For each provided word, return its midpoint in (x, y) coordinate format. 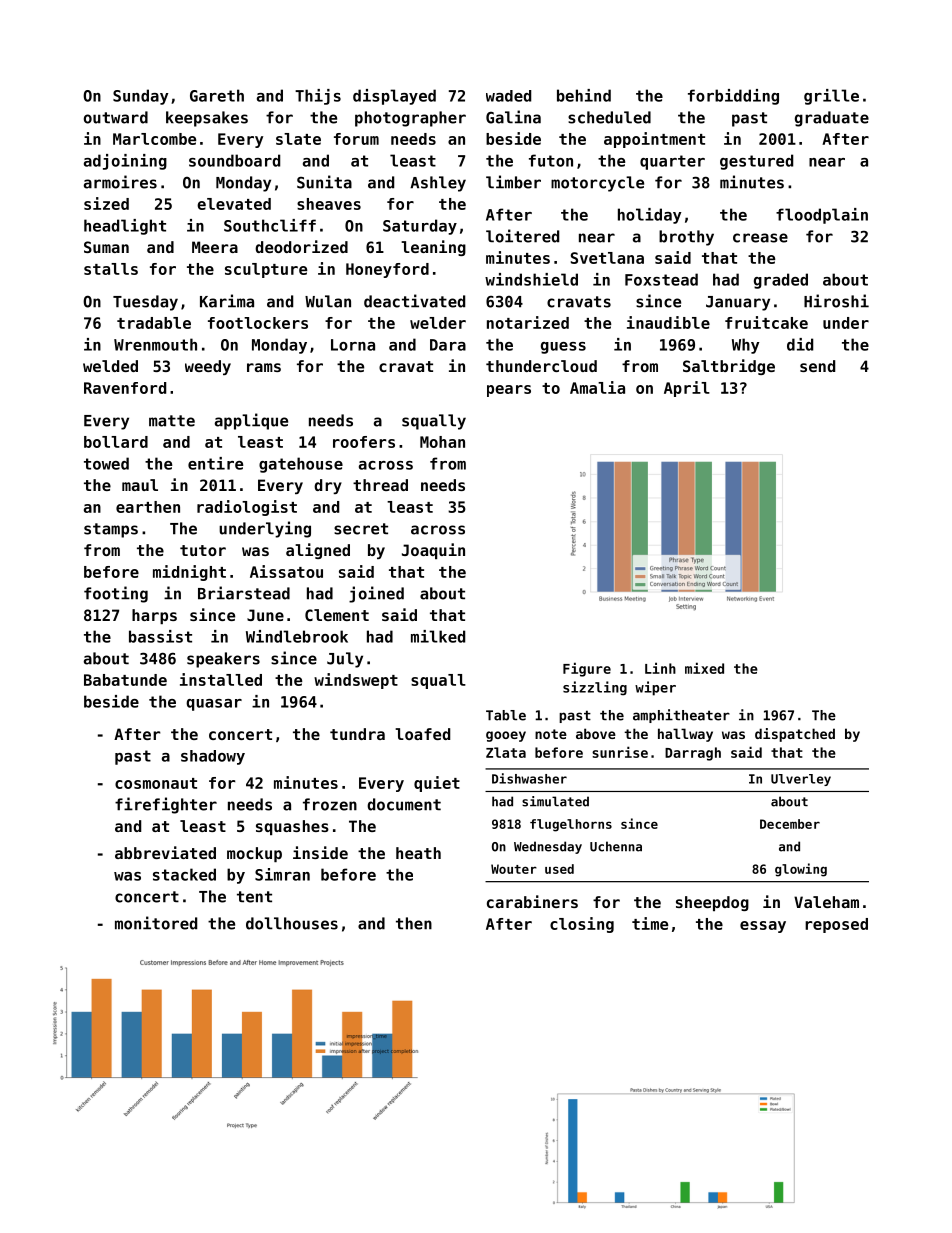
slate (298, 139)
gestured (756, 162)
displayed (394, 97)
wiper (655, 688)
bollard (116, 442)
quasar (214, 705)
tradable (154, 323)
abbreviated (165, 852)
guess (563, 348)
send (817, 366)
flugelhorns (571, 825)
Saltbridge (729, 367)
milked (438, 636)
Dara (448, 345)
